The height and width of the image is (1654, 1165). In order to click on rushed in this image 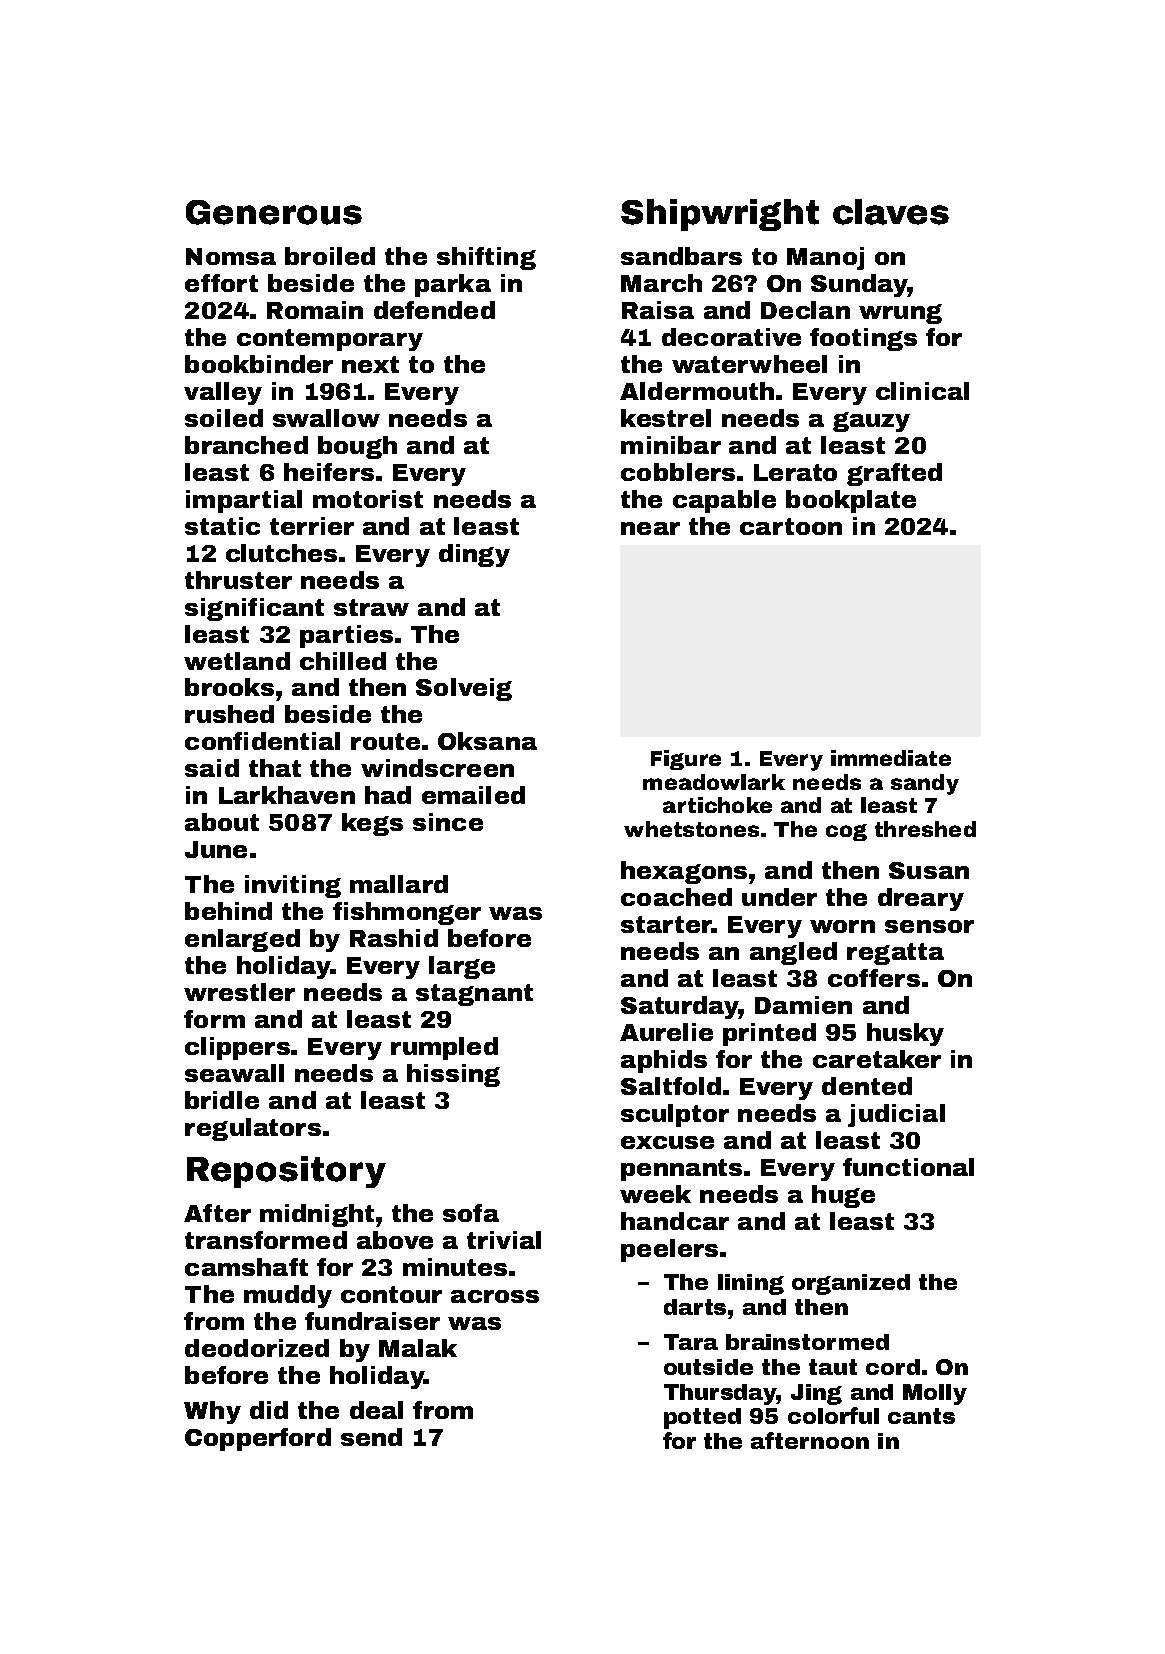, I will do `click(229, 714)`.
